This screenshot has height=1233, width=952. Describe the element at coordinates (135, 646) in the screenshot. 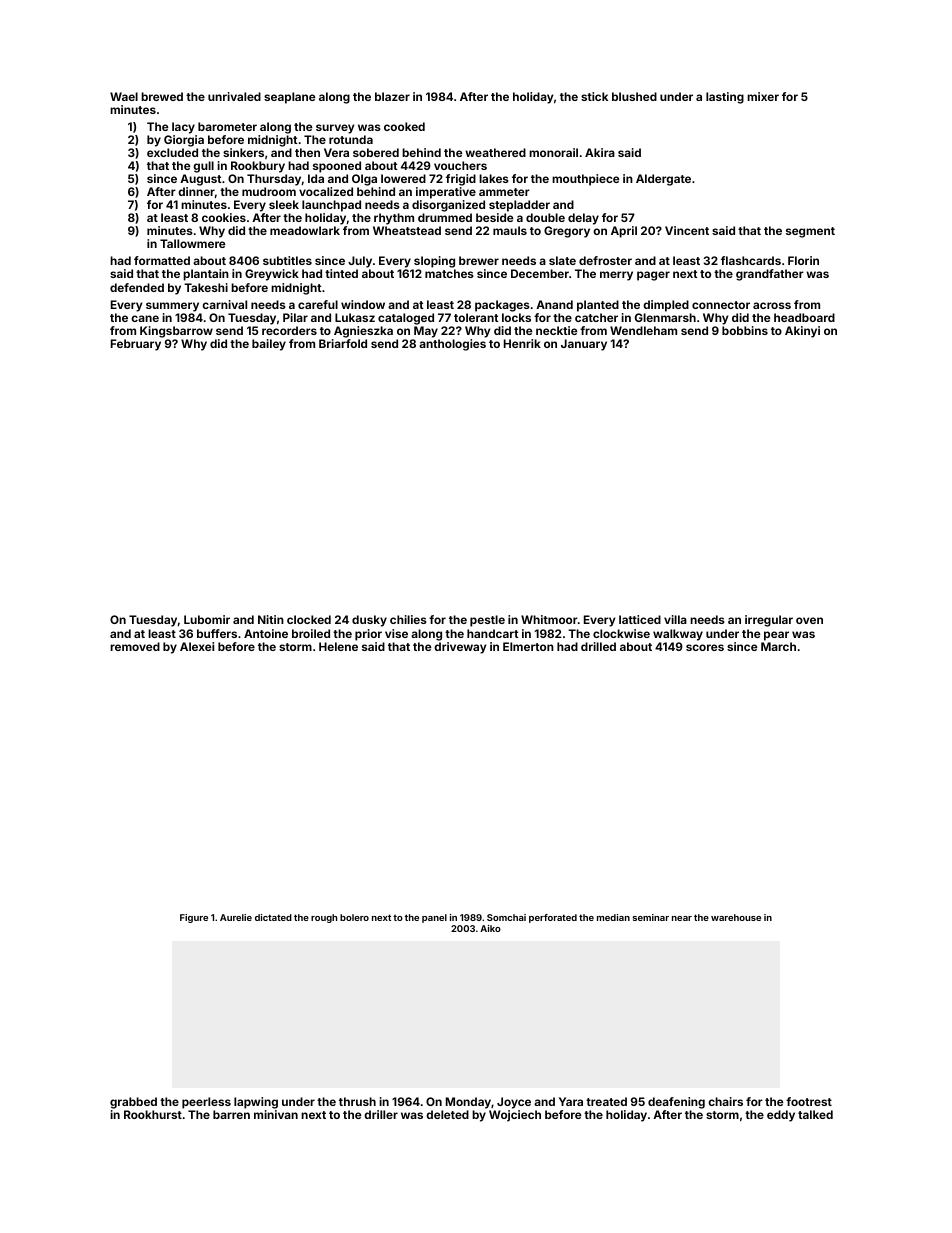

I see `removed` at that location.
